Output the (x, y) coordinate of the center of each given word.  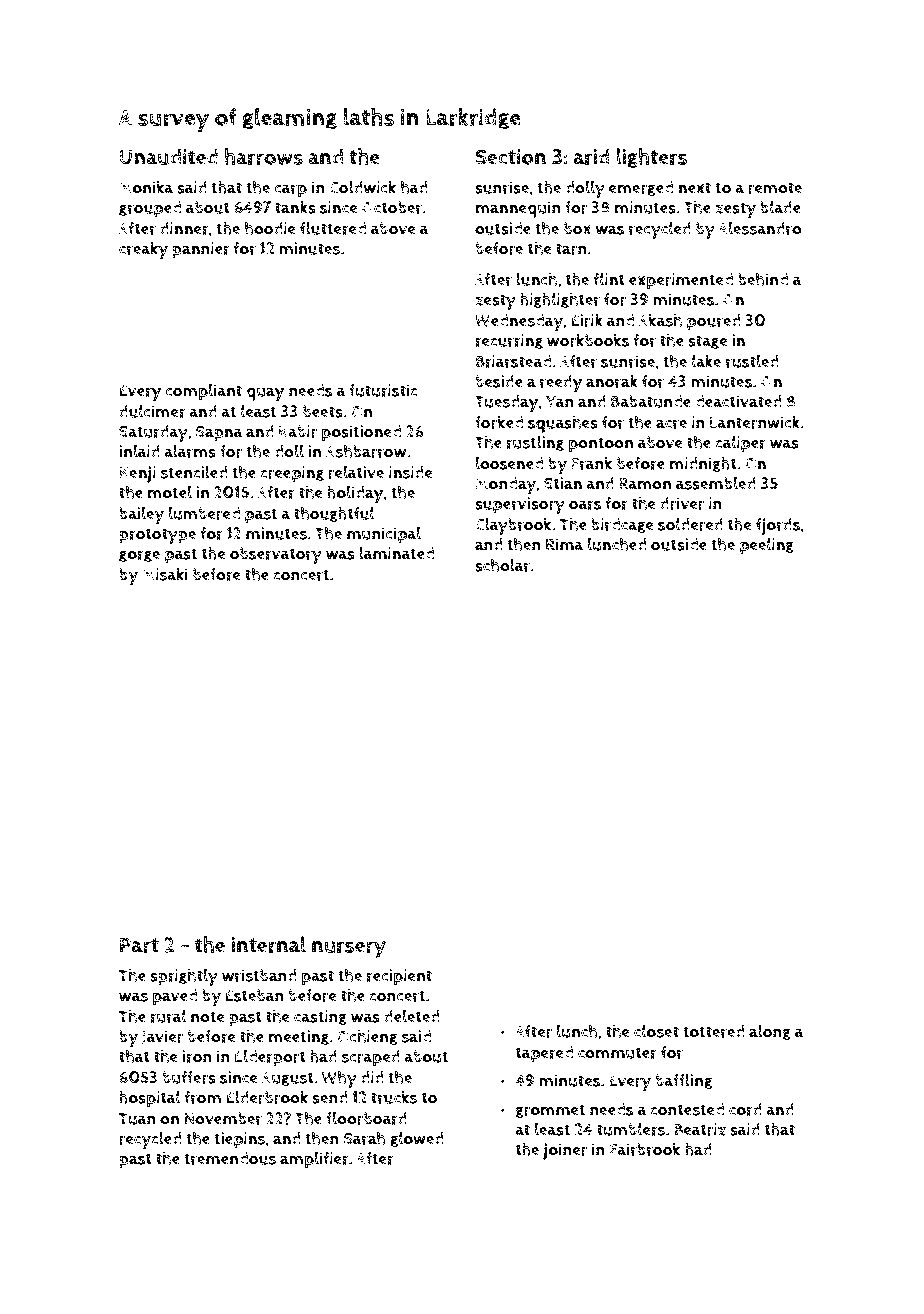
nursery (349, 950)
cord (745, 1109)
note (208, 1017)
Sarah (364, 1138)
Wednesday (519, 322)
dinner (184, 228)
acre (671, 424)
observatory (276, 555)
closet (656, 1031)
